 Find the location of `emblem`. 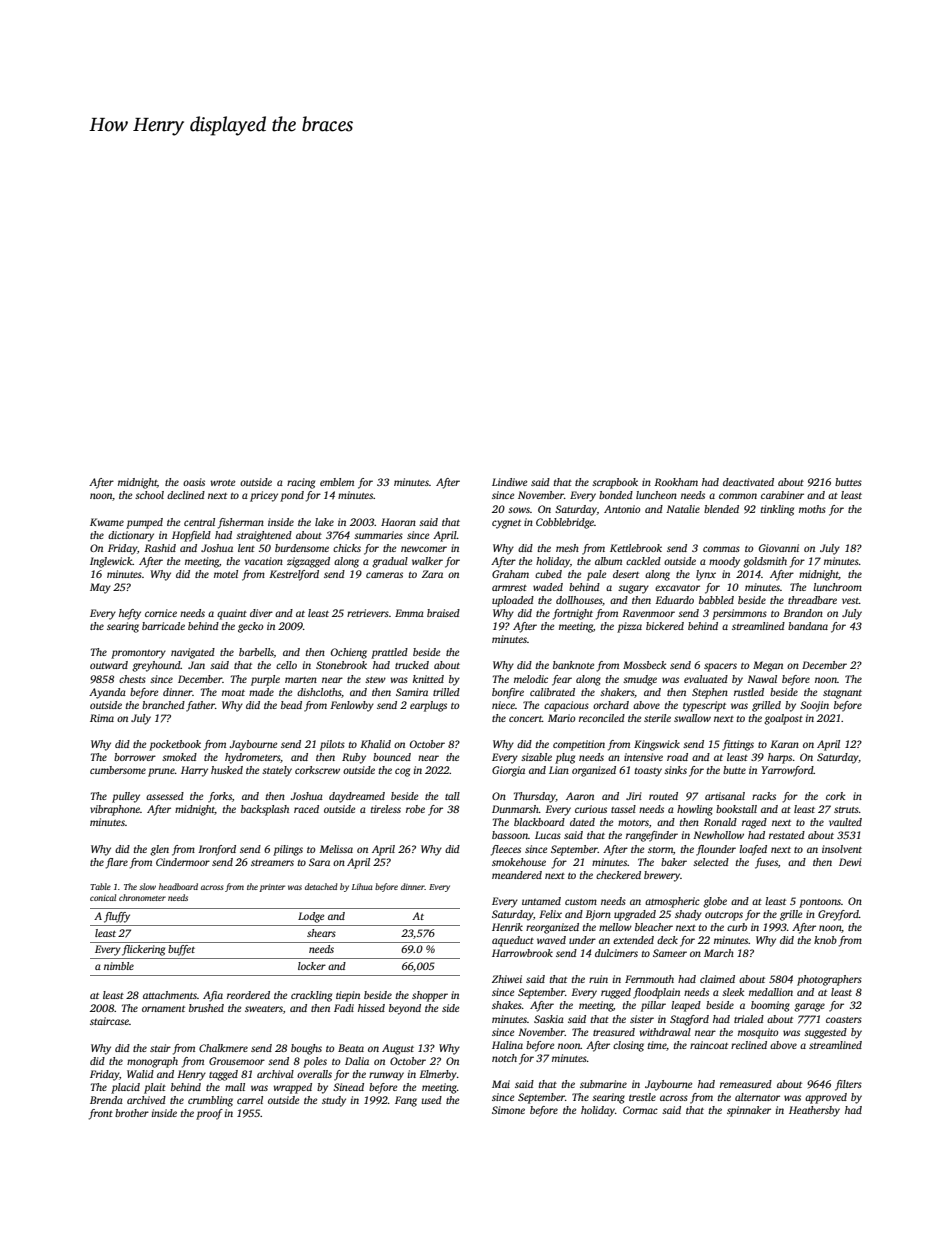

emblem is located at coordinates (337, 482).
